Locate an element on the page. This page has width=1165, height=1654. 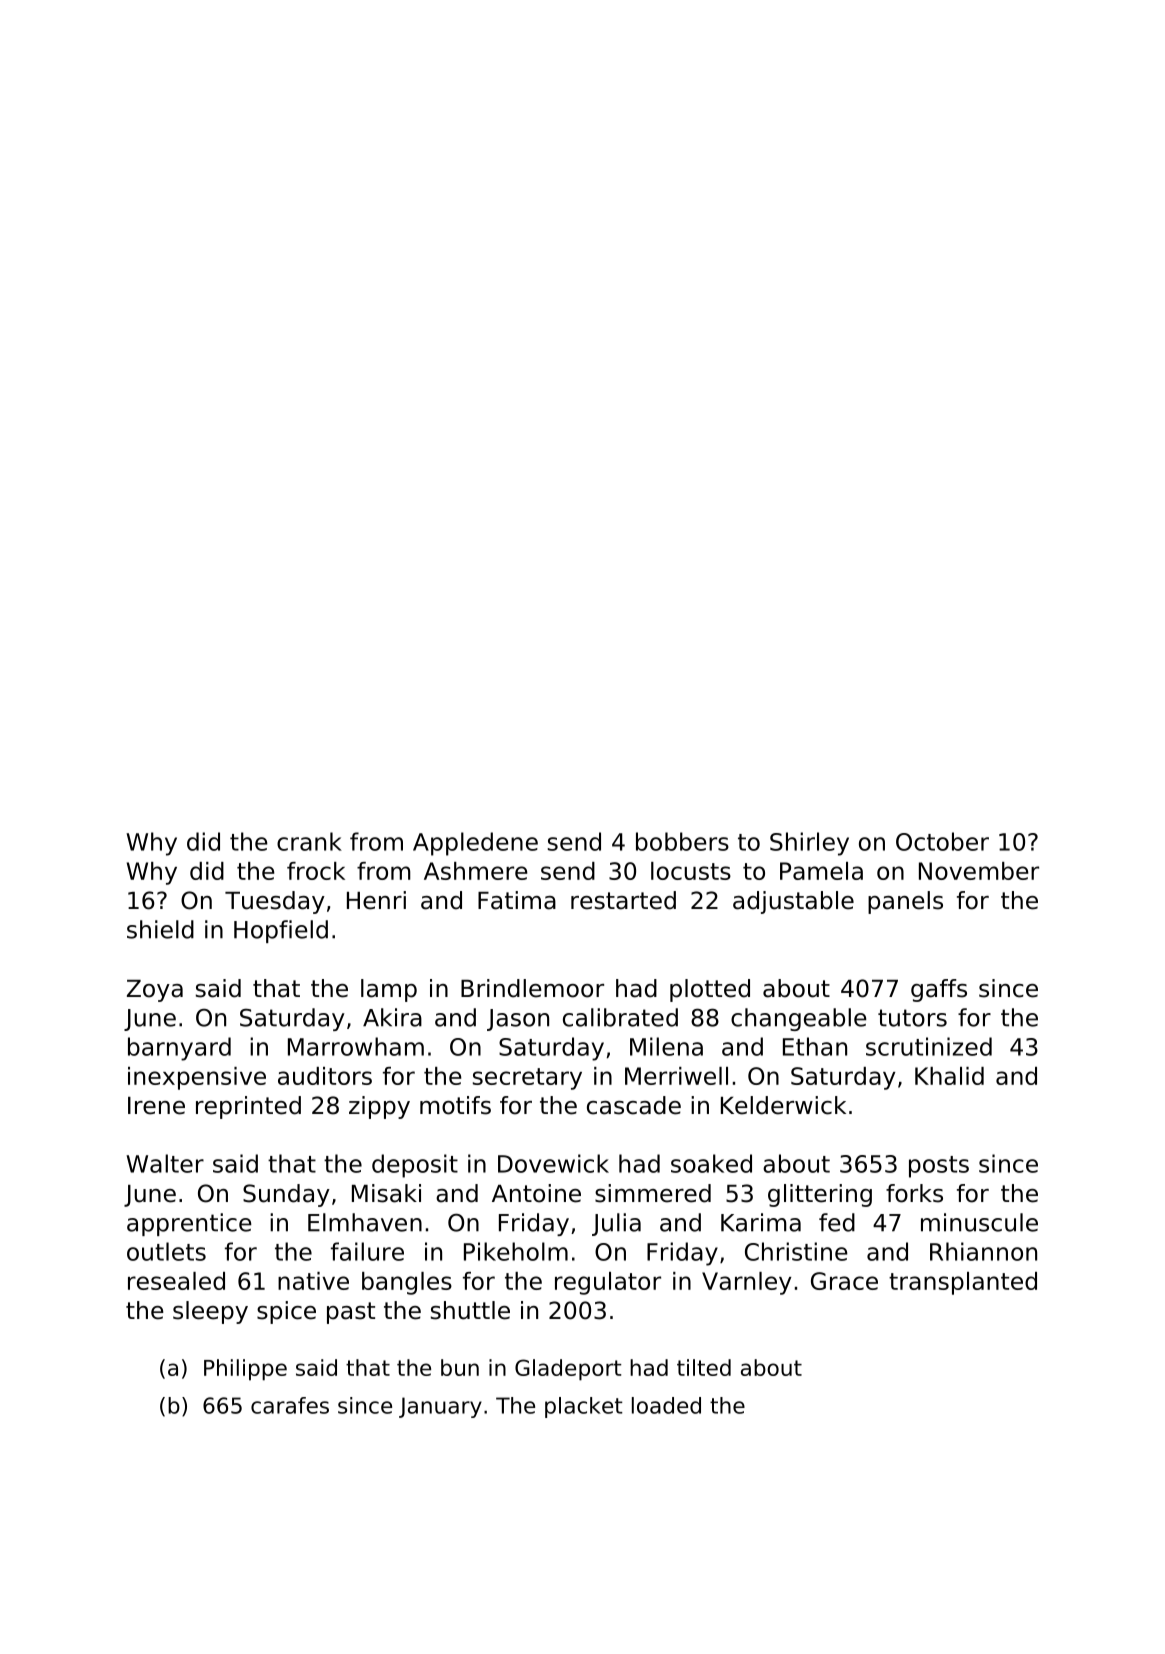
past is located at coordinates (351, 1313).
